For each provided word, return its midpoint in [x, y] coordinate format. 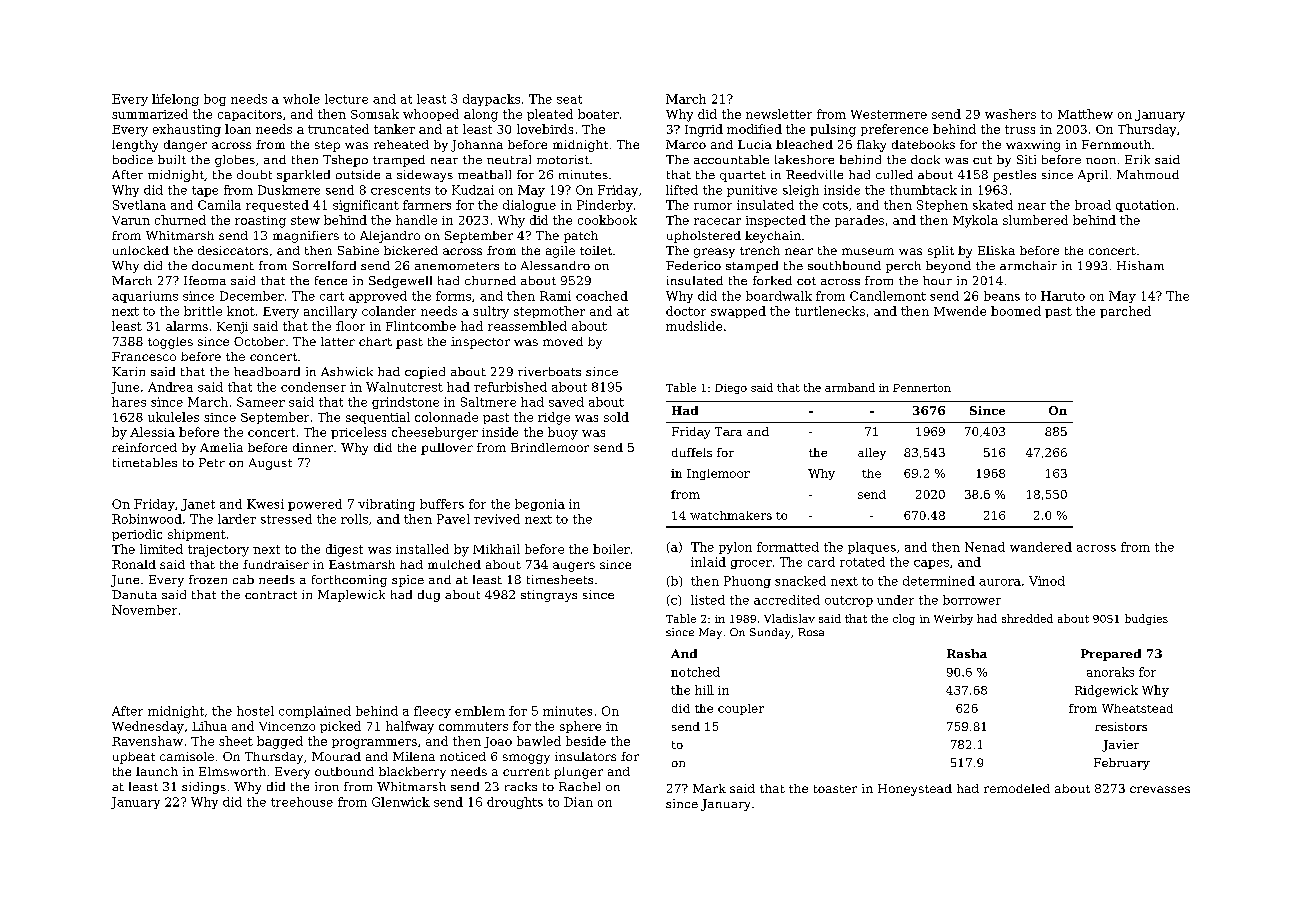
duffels [692, 452]
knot [241, 311]
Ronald [134, 564]
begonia [540, 505]
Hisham [1140, 265]
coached [602, 296]
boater [598, 114]
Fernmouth [1116, 144]
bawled [539, 741]
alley [872, 454]
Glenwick [401, 802]
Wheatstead [1137, 708]
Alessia [152, 432]
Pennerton [922, 388]
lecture [346, 99]
